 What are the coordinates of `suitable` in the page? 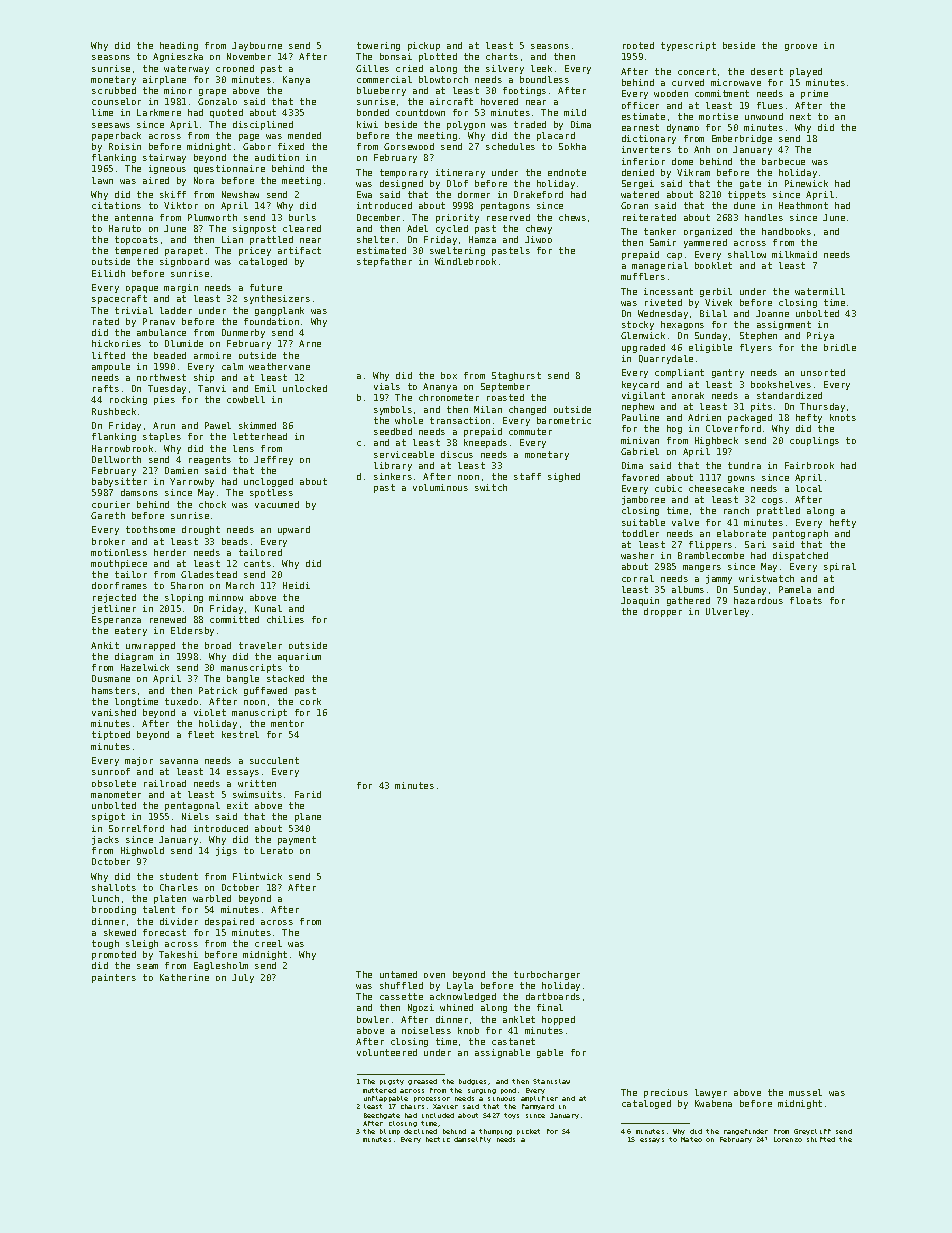 It's located at (643, 522).
